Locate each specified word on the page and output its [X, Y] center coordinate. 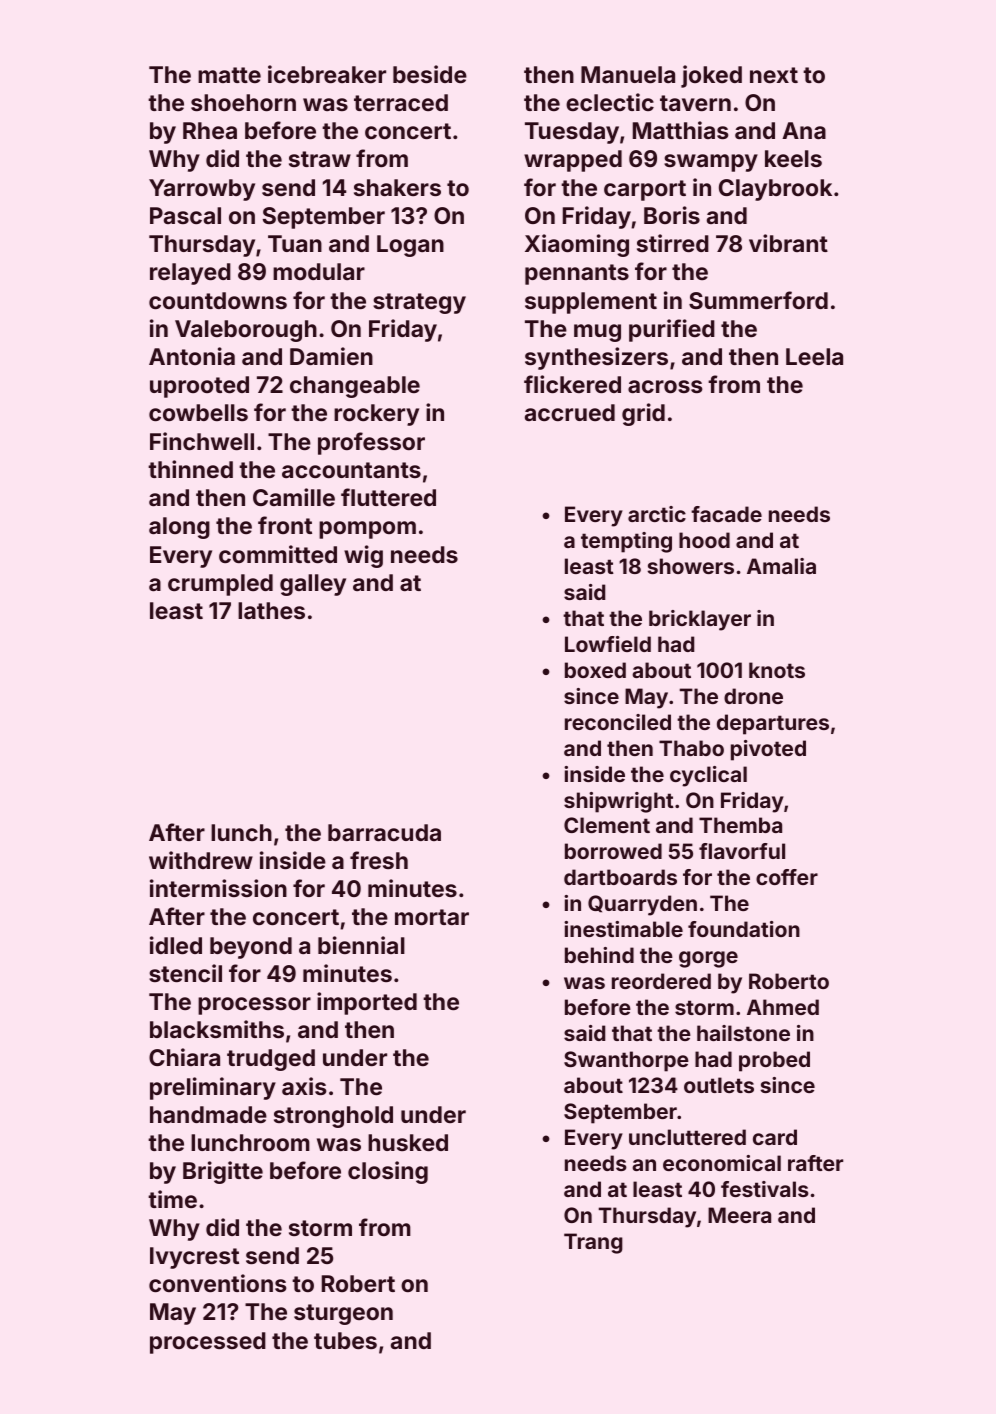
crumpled [220, 585]
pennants [577, 274]
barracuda [384, 832]
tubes [345, 1340]
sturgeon [343, 1314]
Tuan [295, 243]
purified [672, 330]
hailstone [743, 1033]
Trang [593, 1243]
